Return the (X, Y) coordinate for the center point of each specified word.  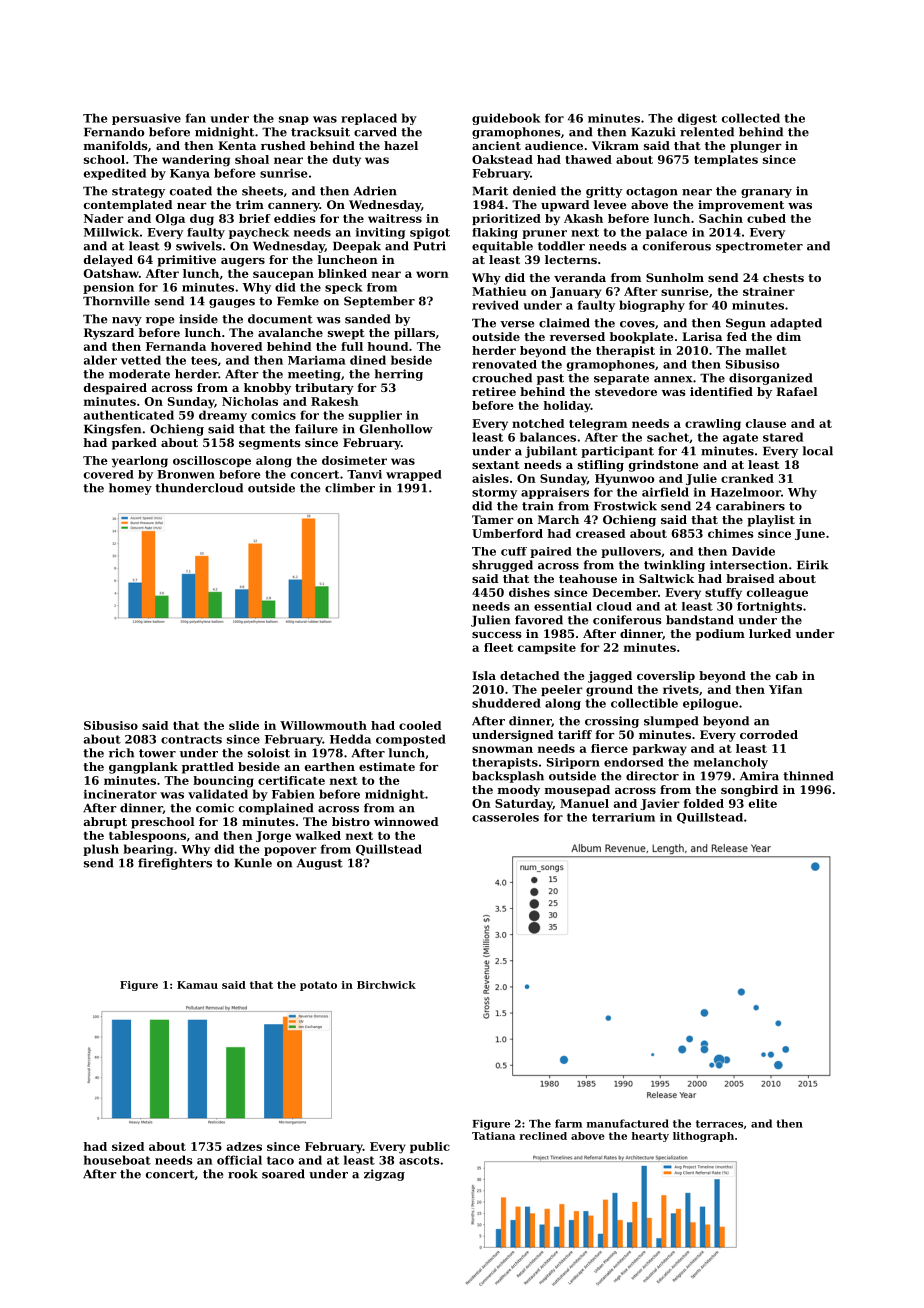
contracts (191, 739)
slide (244, 725)
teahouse (588, 578)
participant (617, 452)
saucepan (283, 275)
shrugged (502, 566)
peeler (562, 690)
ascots (419, 1160)
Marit (490, 191)
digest (697, 119)
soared (283, 1174)
